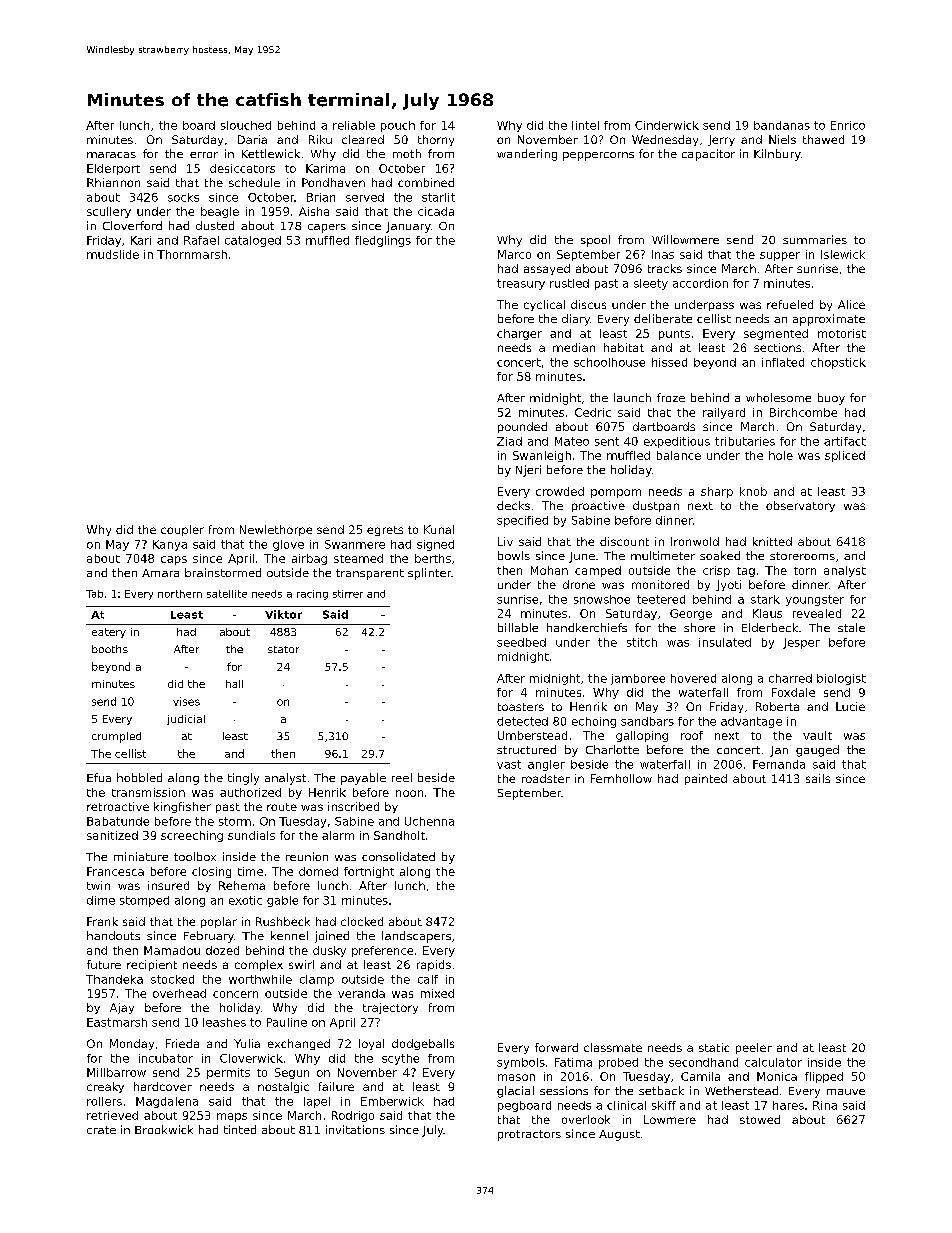 This screenshot has height=1233, width=952. What do you see at coordinates (383, 241) in the screenshot?
I see `fledglings` at bounding box center [383, 241].
